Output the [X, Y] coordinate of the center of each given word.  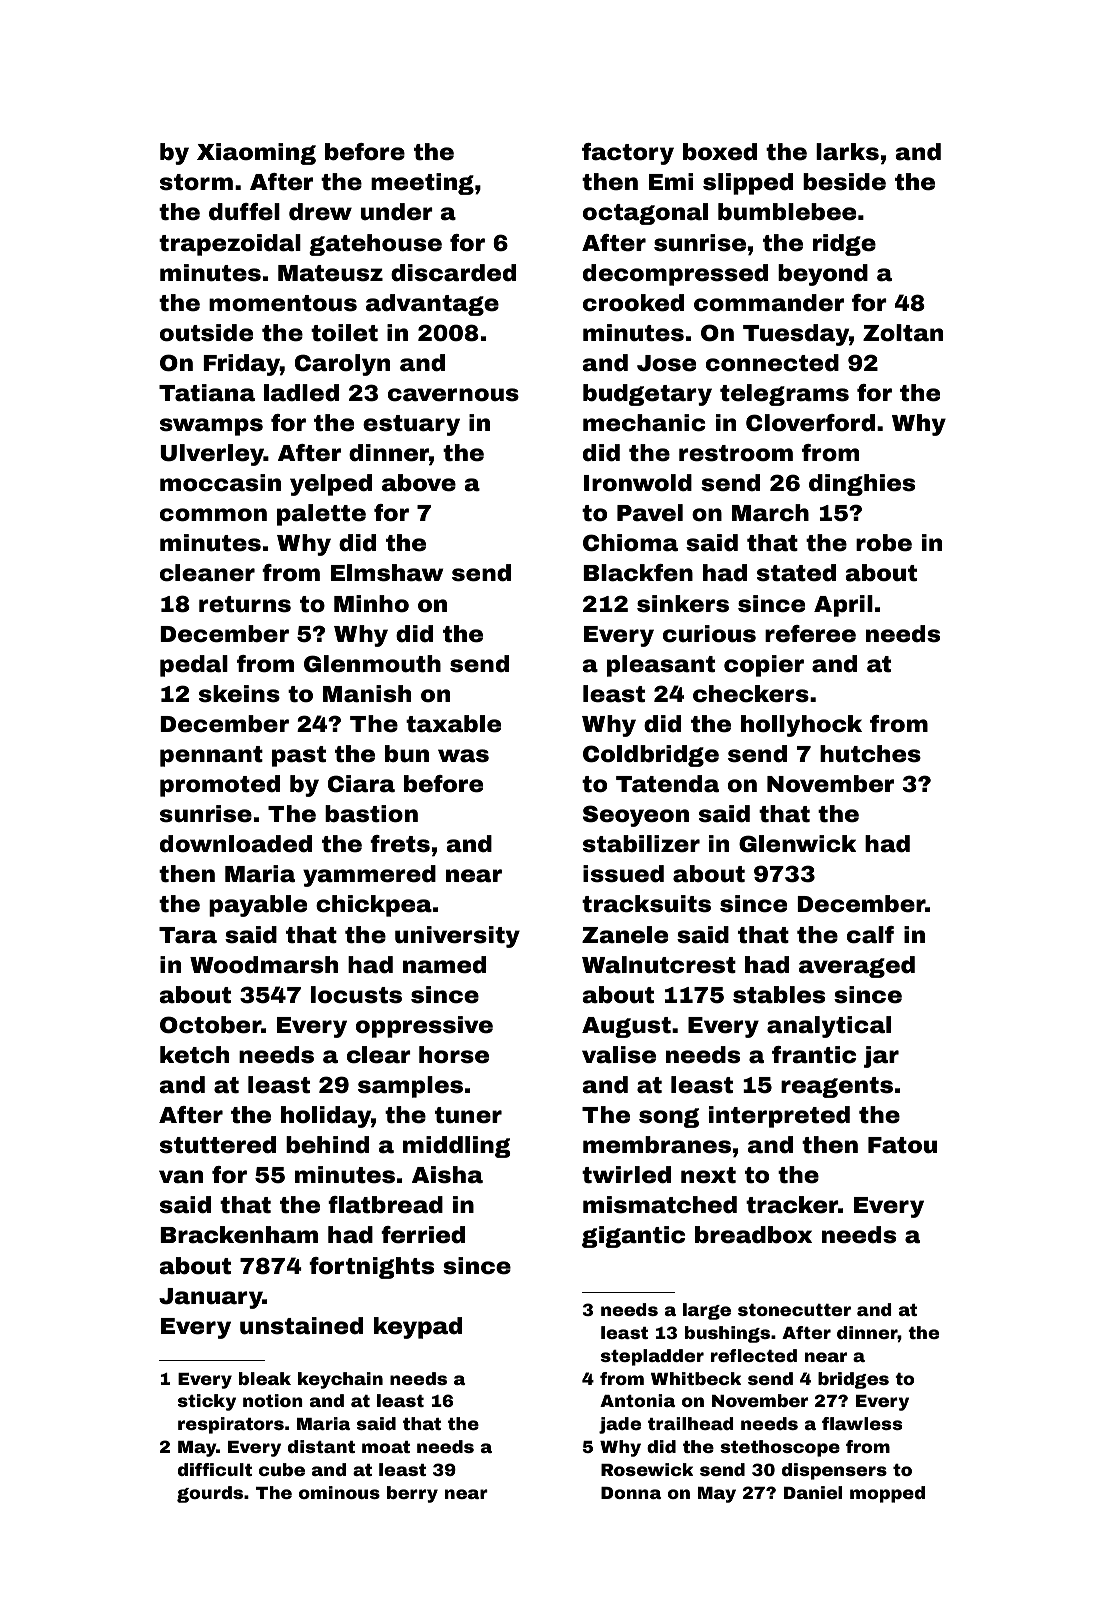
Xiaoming [256, 154]
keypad [418, 1328]
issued [623, 874]
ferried [423, 1235]
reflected [754, 1355]
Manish [367, 694]
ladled [301, 393]
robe [884, 543]
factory [628, 154]
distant [321, 1446]
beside [844, 182]
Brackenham [239, 1235]
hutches [870, 754]
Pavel [650, 513]
